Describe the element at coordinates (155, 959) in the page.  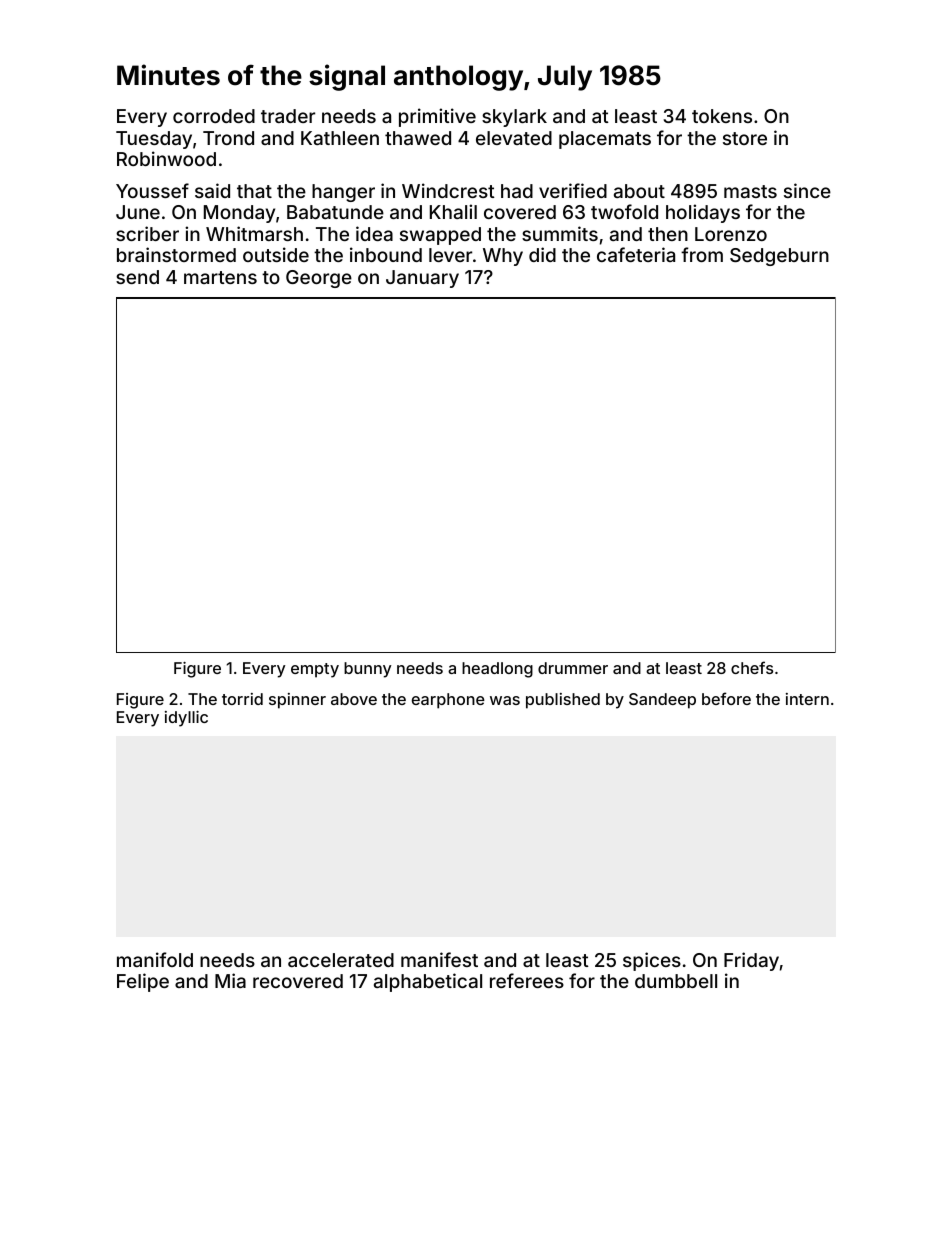
I see `manifold` at that location.
